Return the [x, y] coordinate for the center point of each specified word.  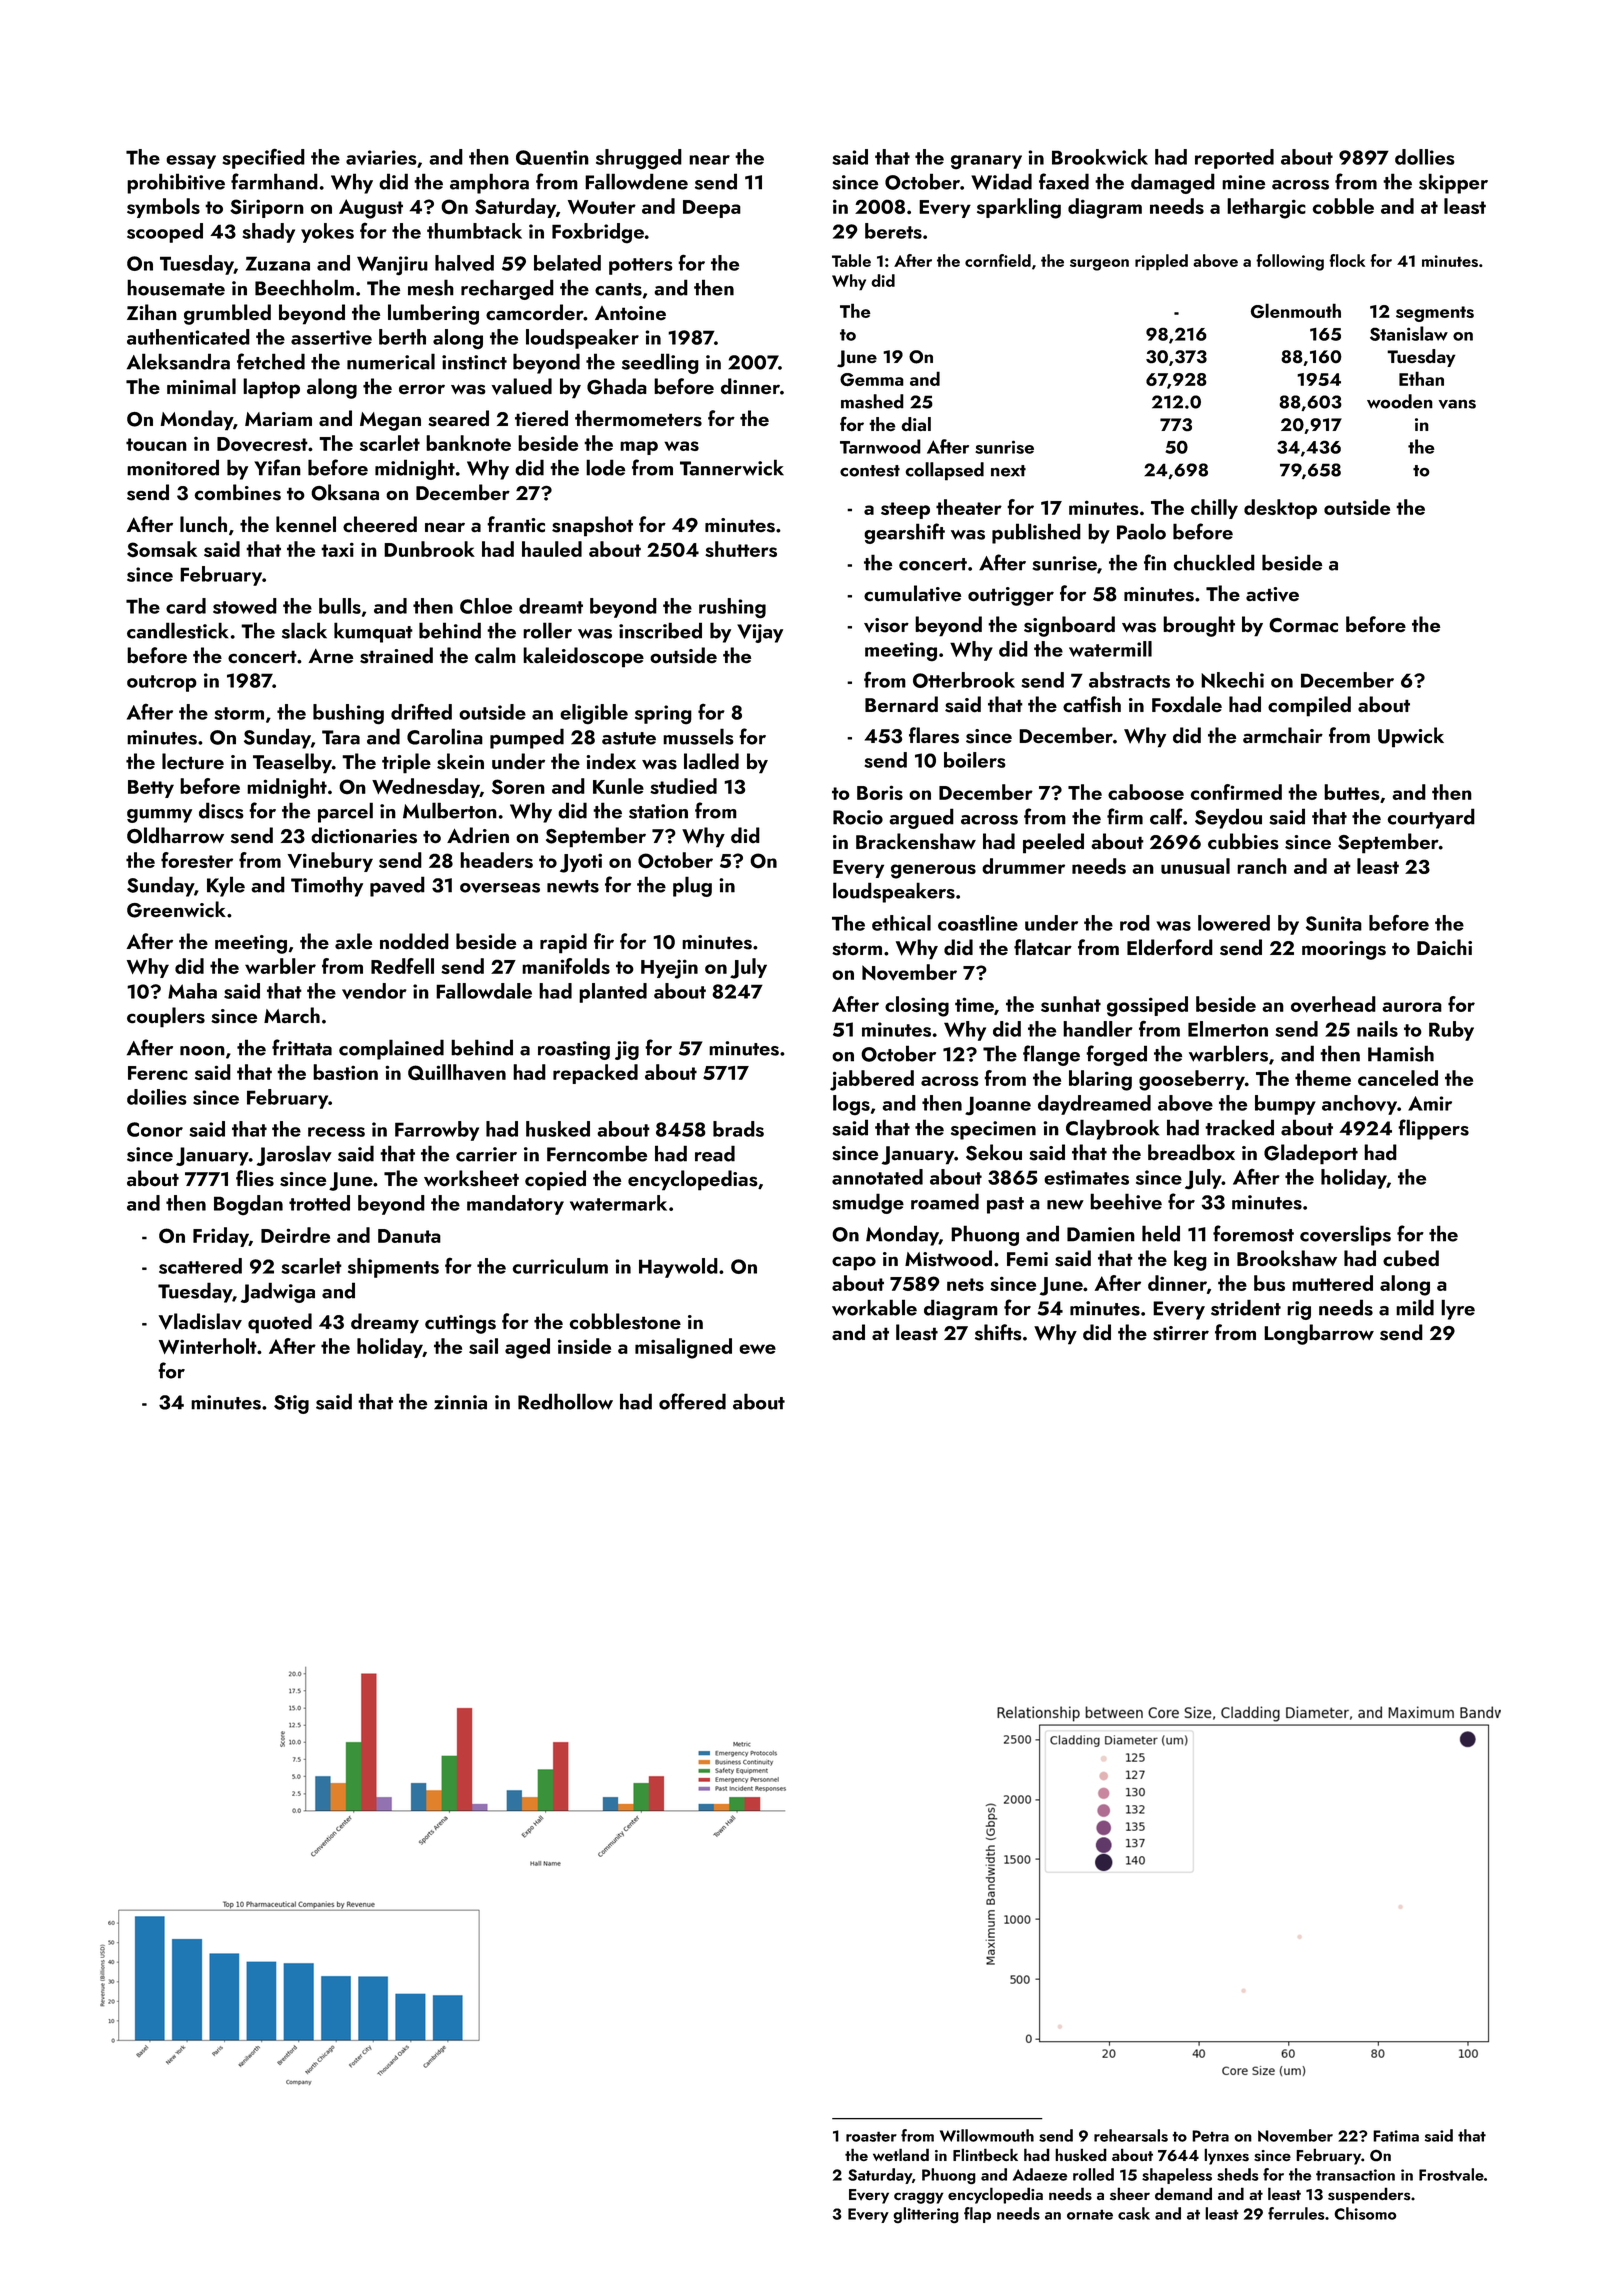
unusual [1195, 866]
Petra [1210, 2136]
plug [692, 886]
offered [692, 1401]
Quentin [552, 157]
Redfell [402, 966]
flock [1347, 260]
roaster [871, 2136]
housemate [176, 287]
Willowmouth [987, 2135]
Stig [291, 1404]
